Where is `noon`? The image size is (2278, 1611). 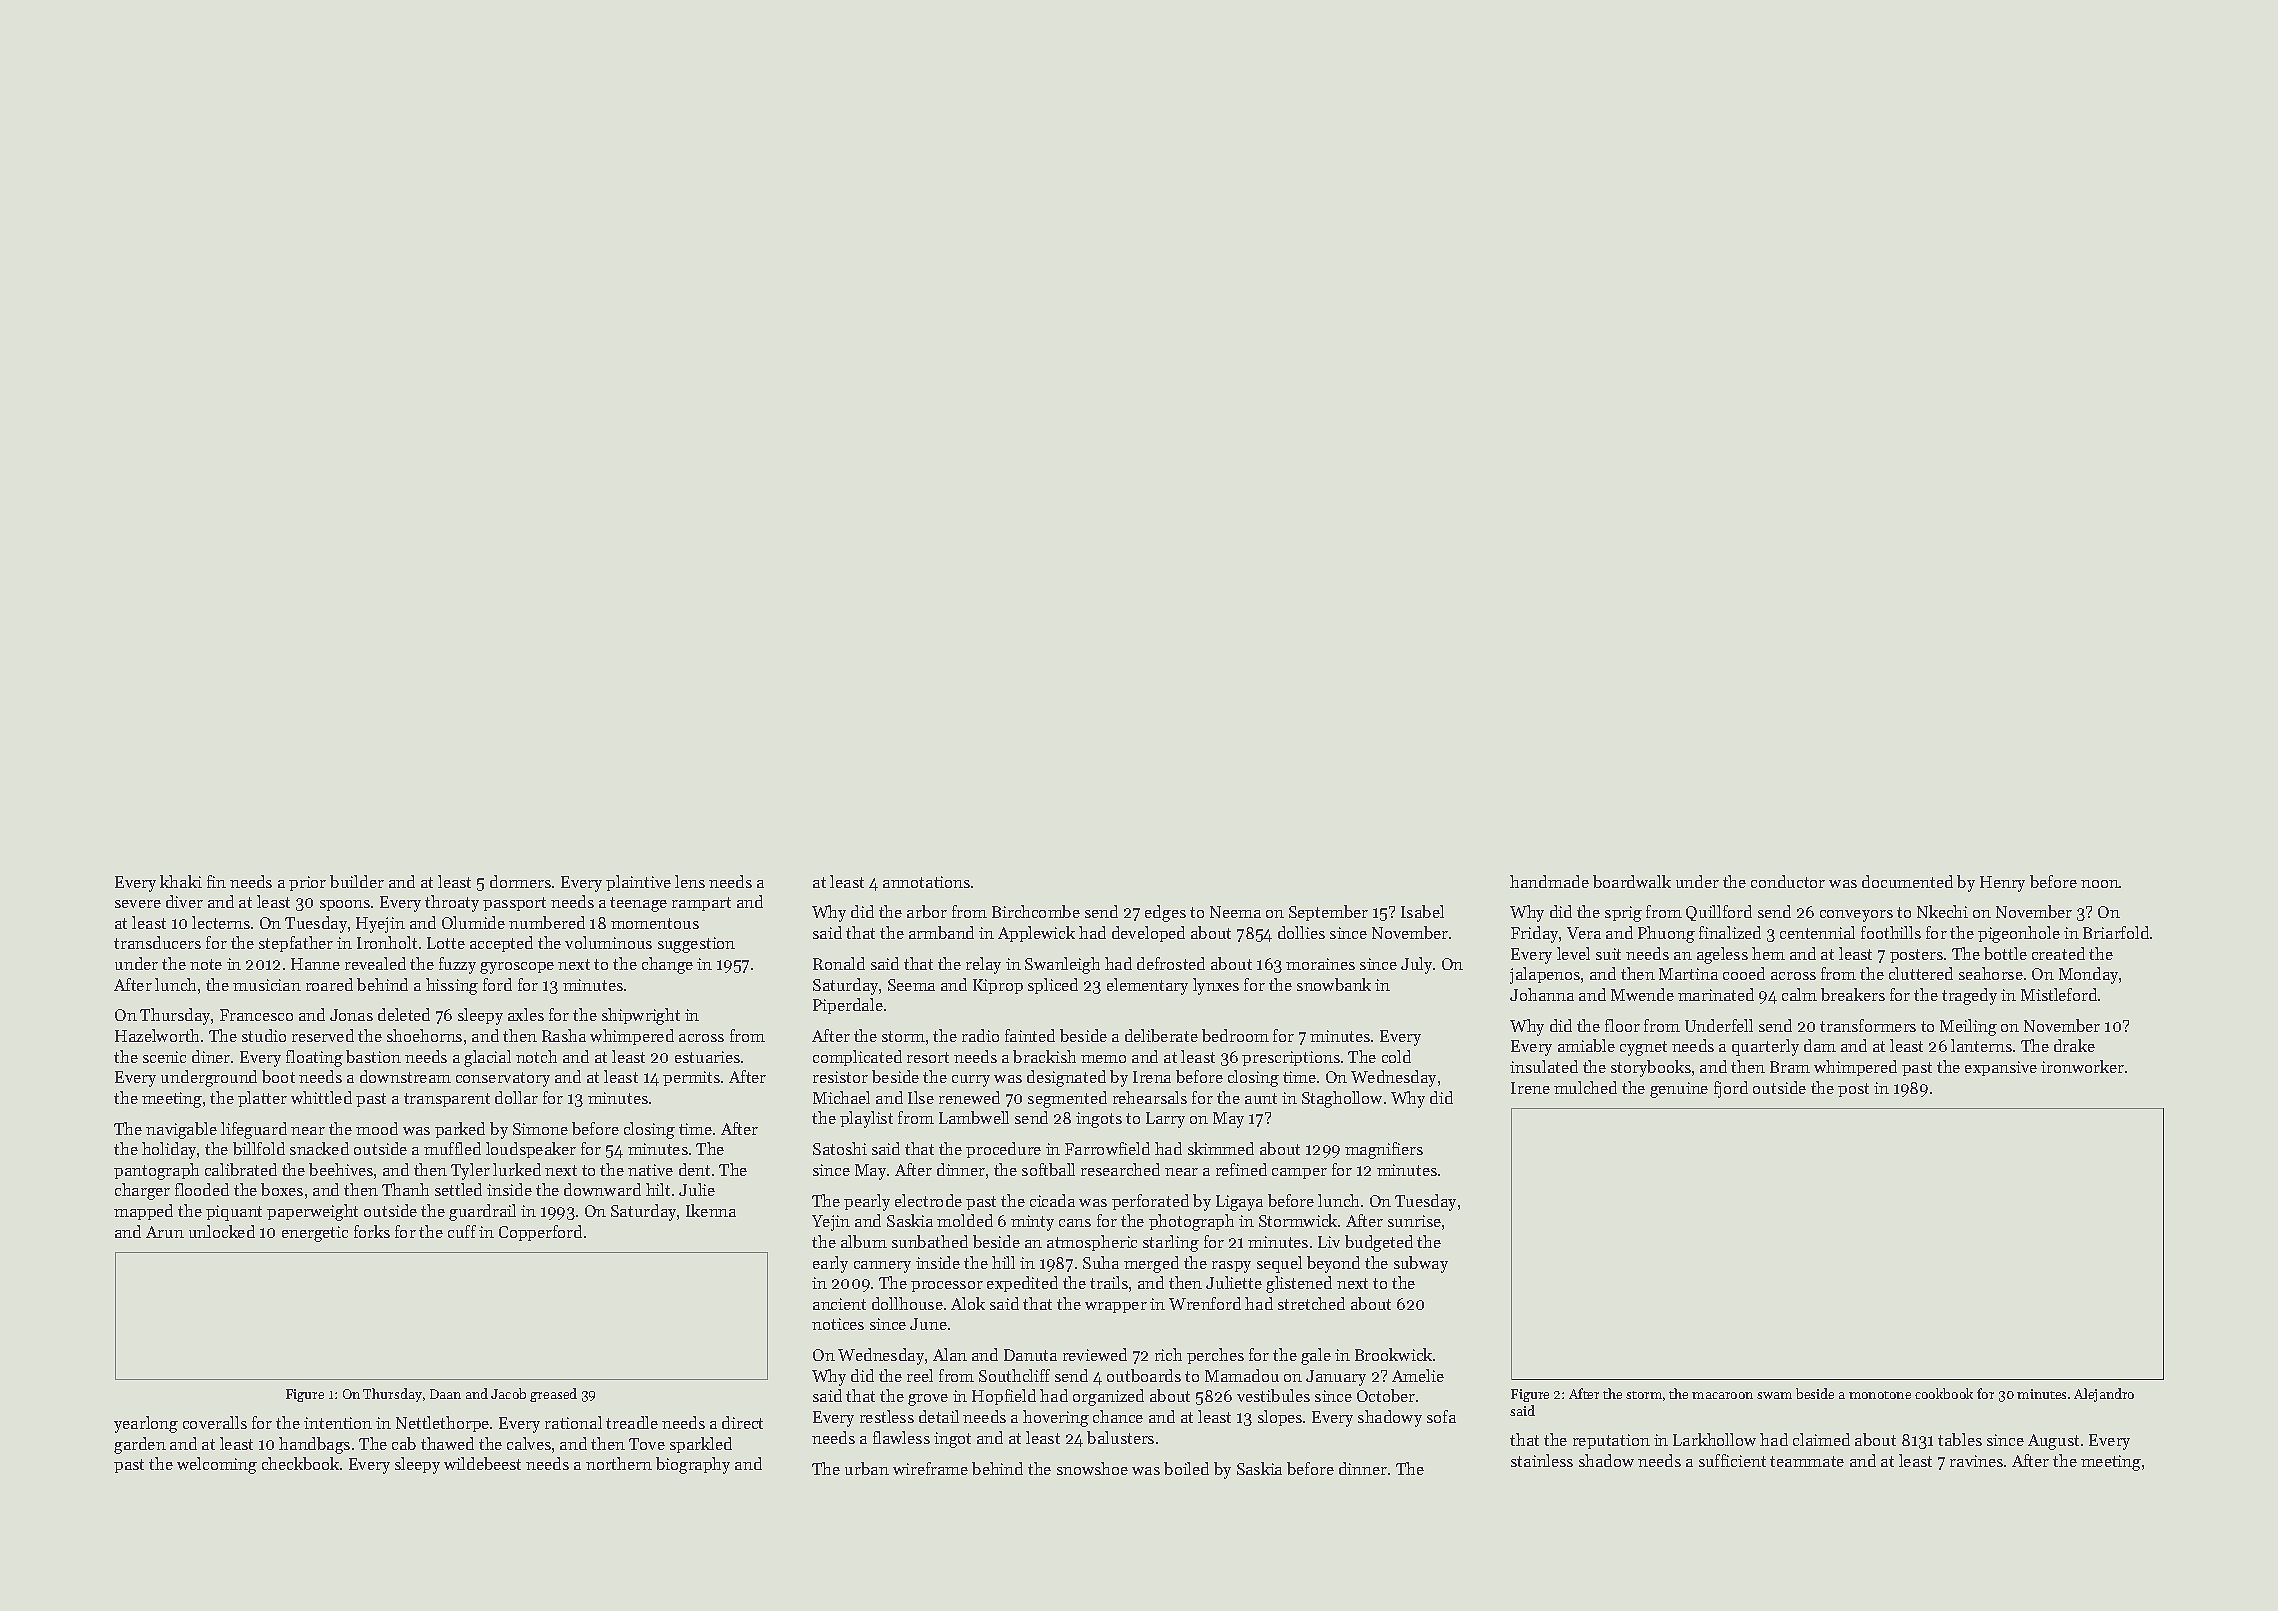 noon is located at coordinates (2100, 884).
